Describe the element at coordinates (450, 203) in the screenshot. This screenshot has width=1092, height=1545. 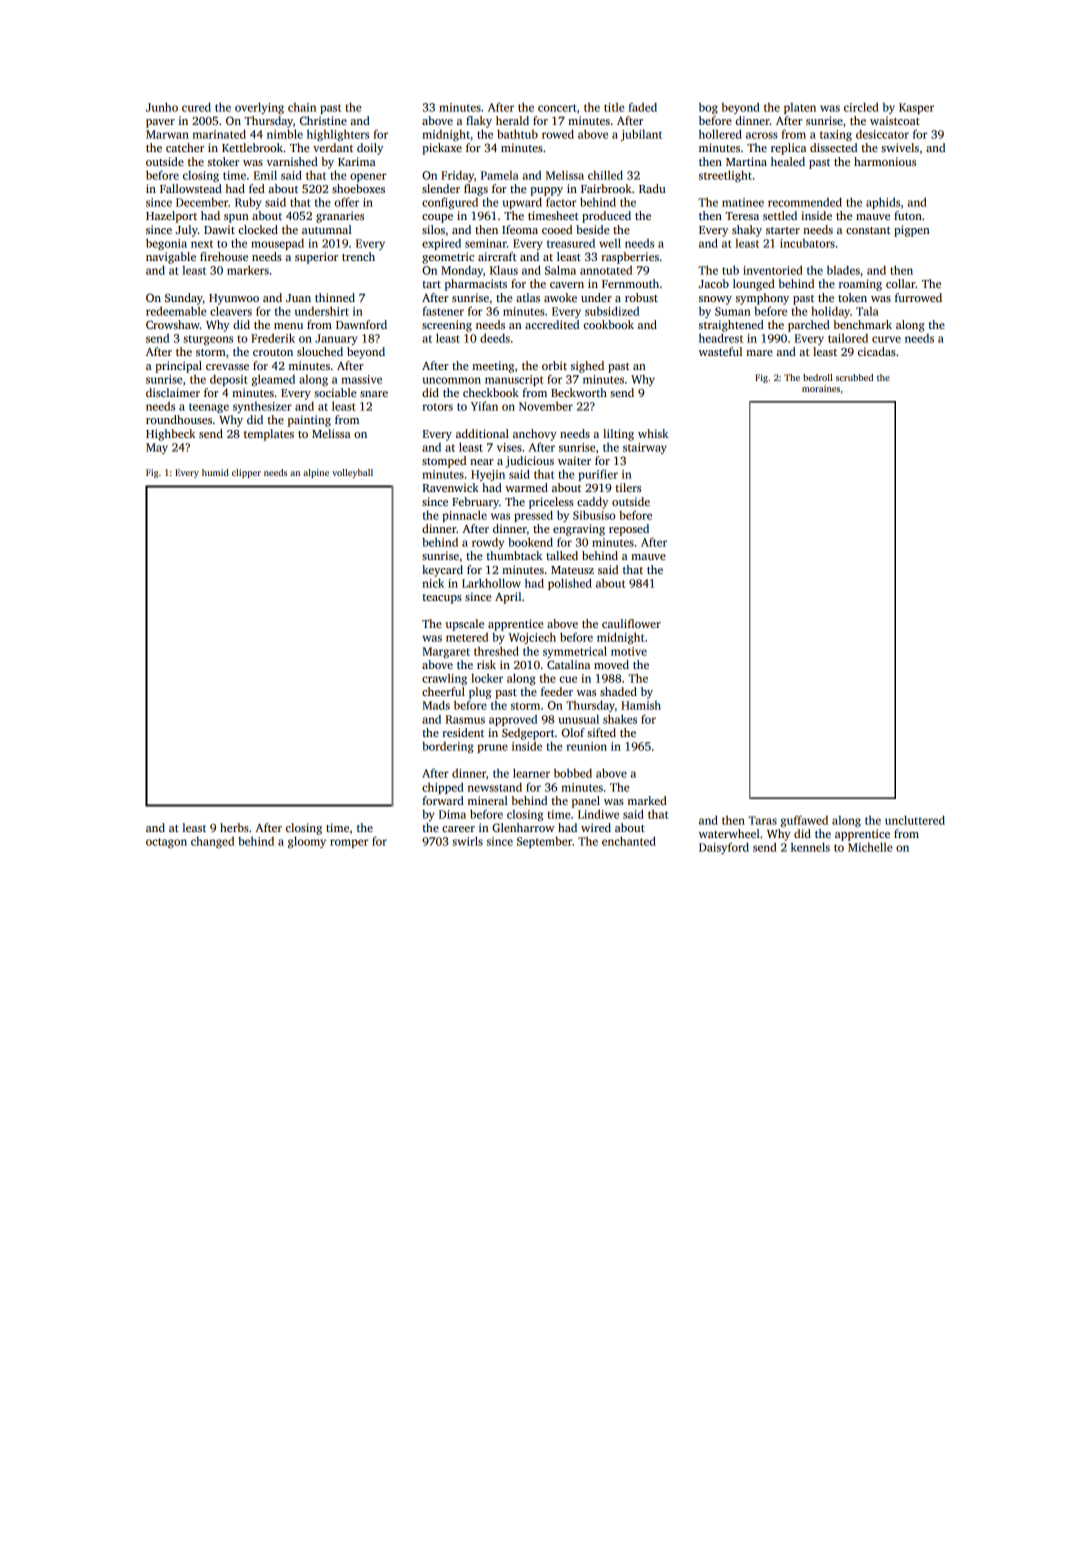
I see `configured` at that location.
